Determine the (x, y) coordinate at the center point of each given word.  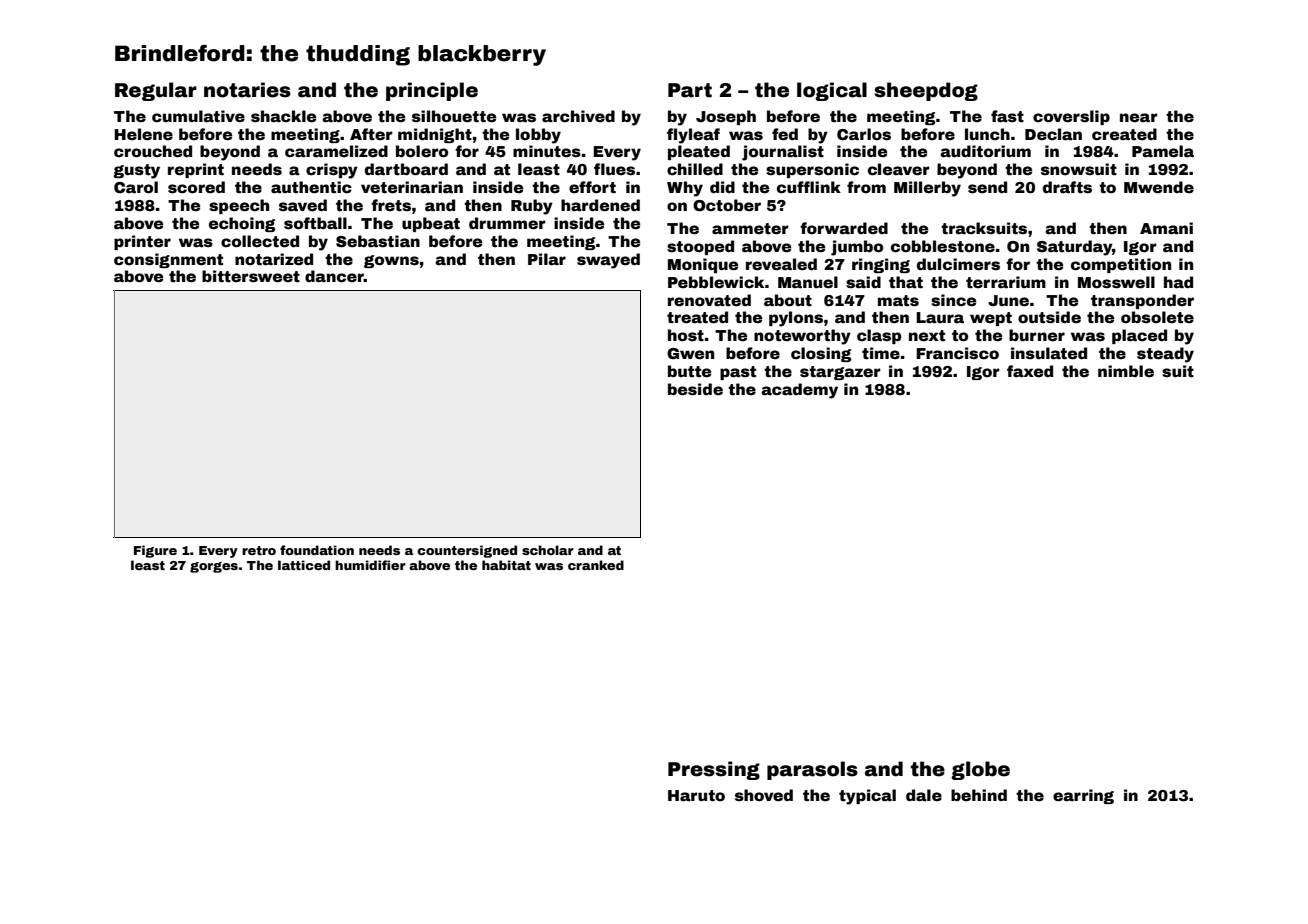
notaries (247, 90)
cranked (596, 565)
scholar (548, 550)
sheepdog (926, 91)
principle (432, 91)
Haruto (696, 796)
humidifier (370, 565)
